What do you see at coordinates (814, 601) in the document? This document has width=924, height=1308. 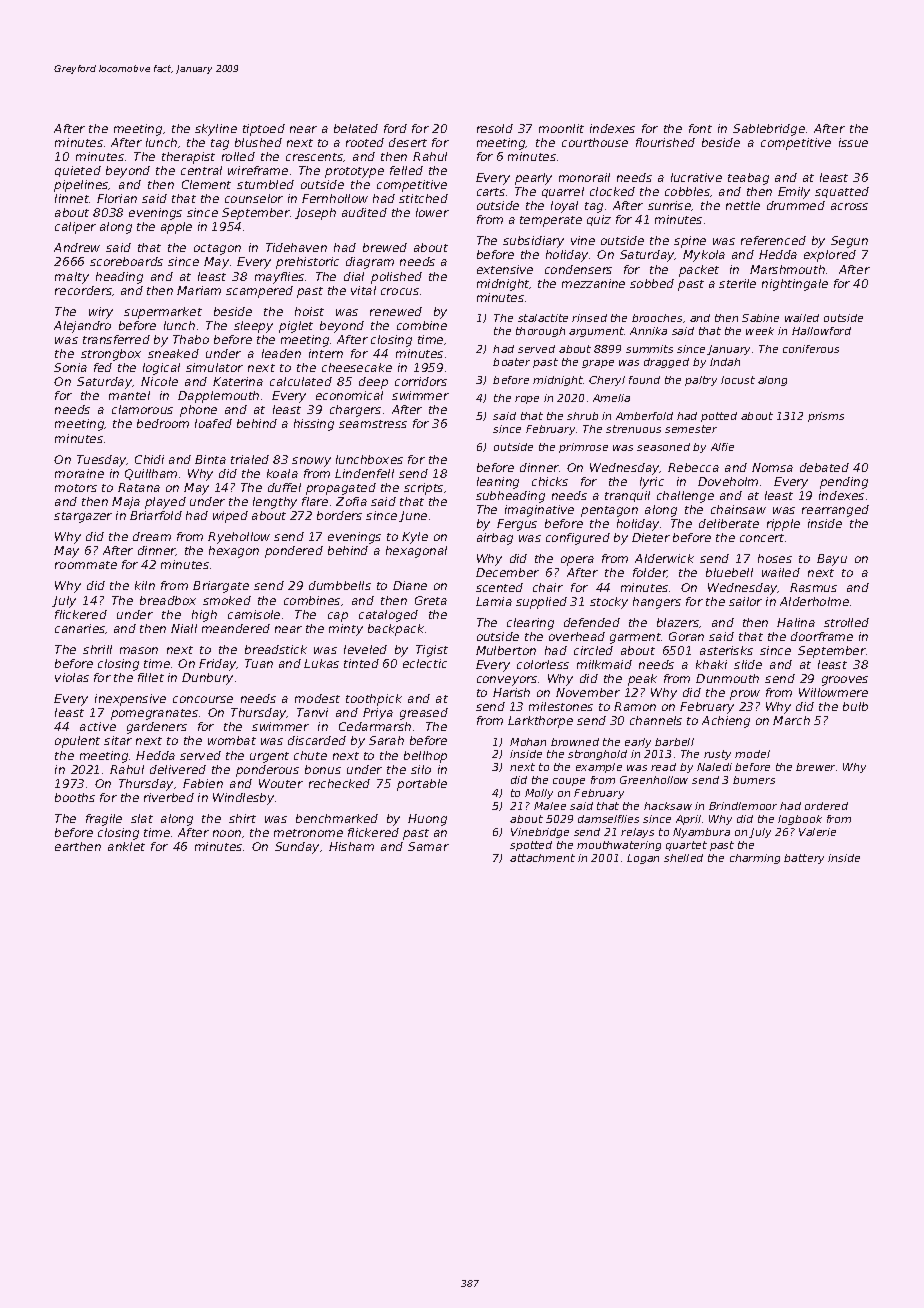 I see `Alderholme` at bounding box center [814, 601].
